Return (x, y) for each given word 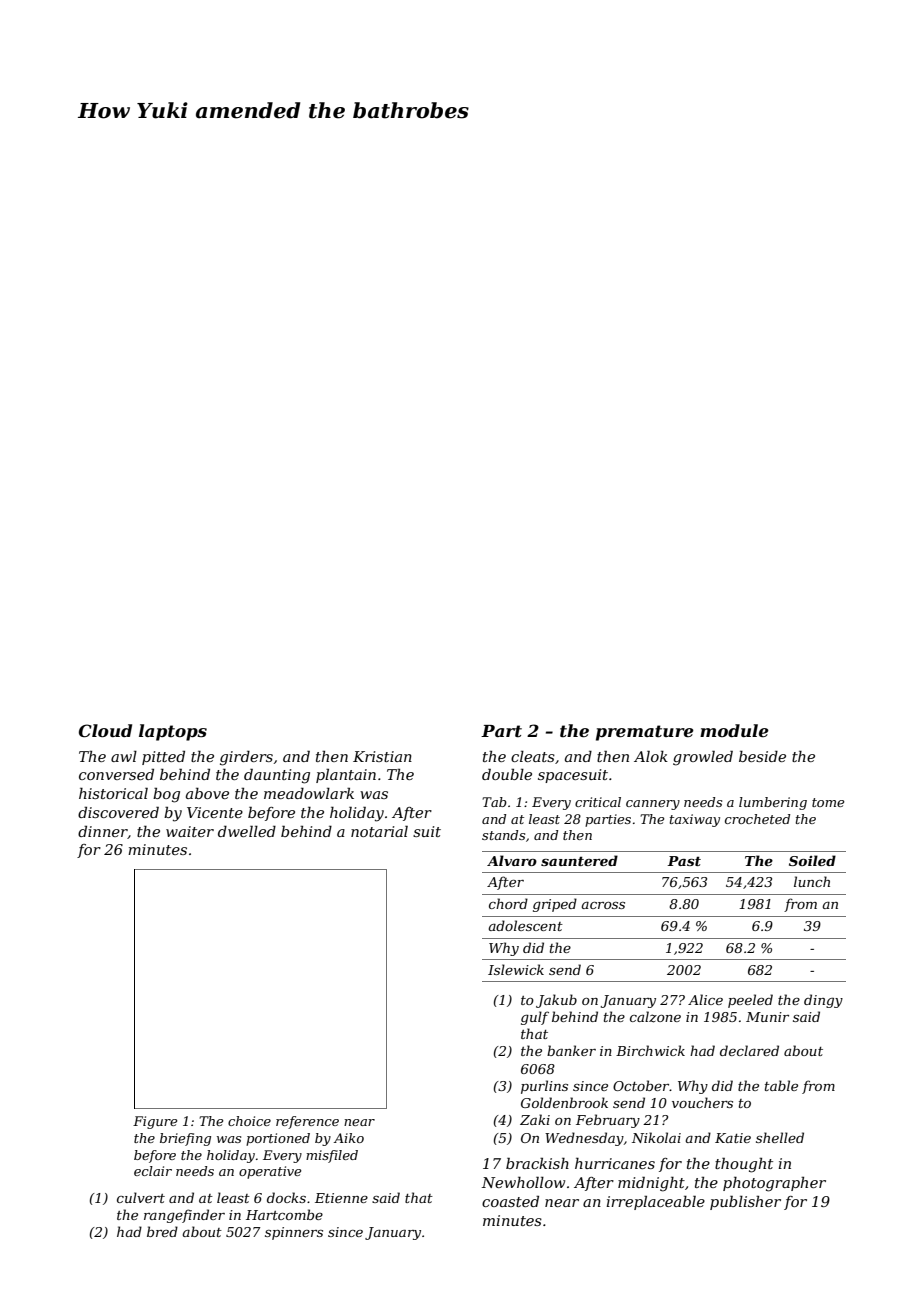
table (781, 1085)
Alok (651, 756)
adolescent (525, 925)
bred (162, 1231)
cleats (533, 756)
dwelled (247, 831)
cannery (653, 805)
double (507, 774)
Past (684, 861)
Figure (155, 1122)
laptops (173, 732)
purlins (544, 1087)
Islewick (516, 969)
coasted (510, 1201)
